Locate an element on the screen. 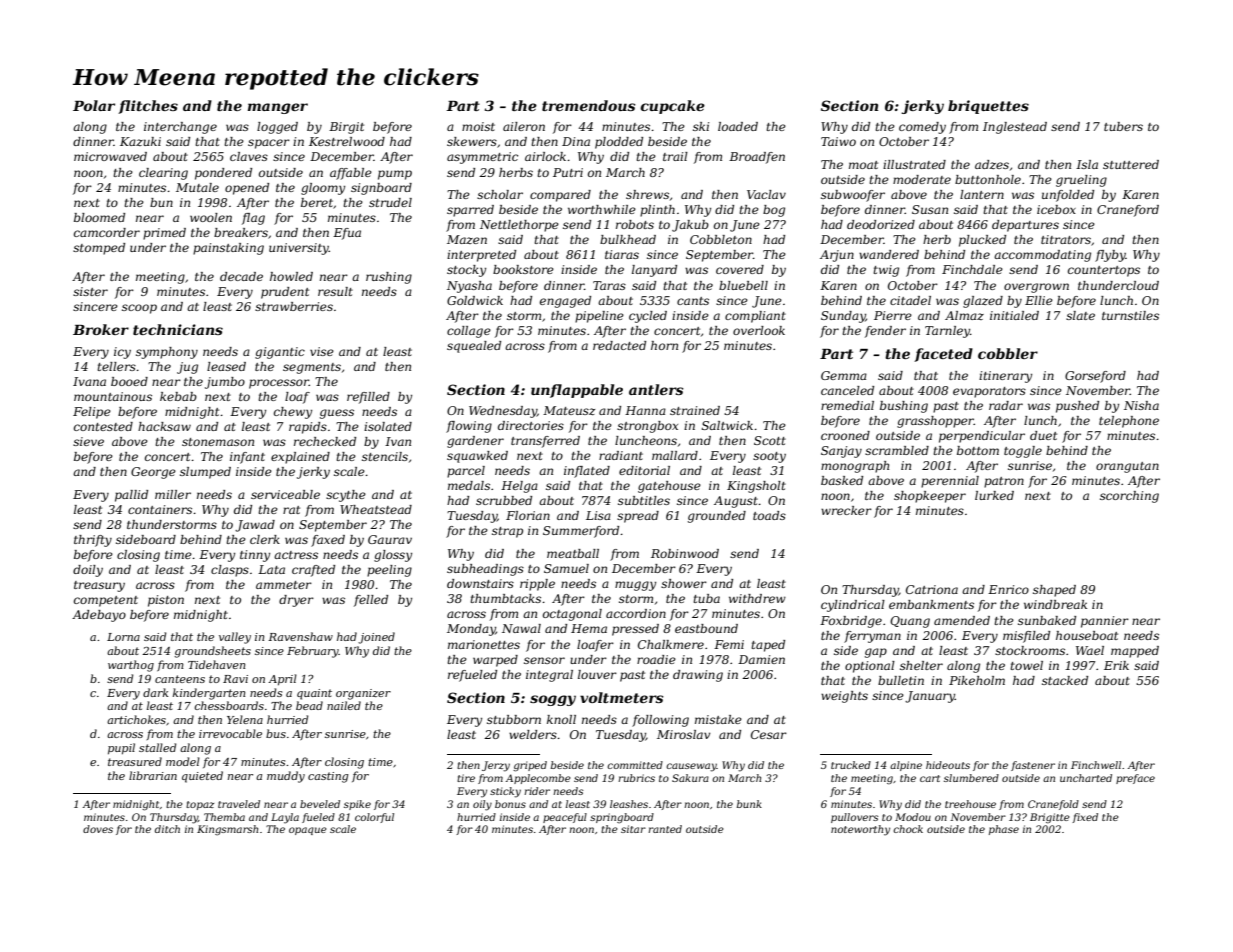 The width and height of the screenshot is (1233, 952). loaded is located at coordinates (738, 126).
